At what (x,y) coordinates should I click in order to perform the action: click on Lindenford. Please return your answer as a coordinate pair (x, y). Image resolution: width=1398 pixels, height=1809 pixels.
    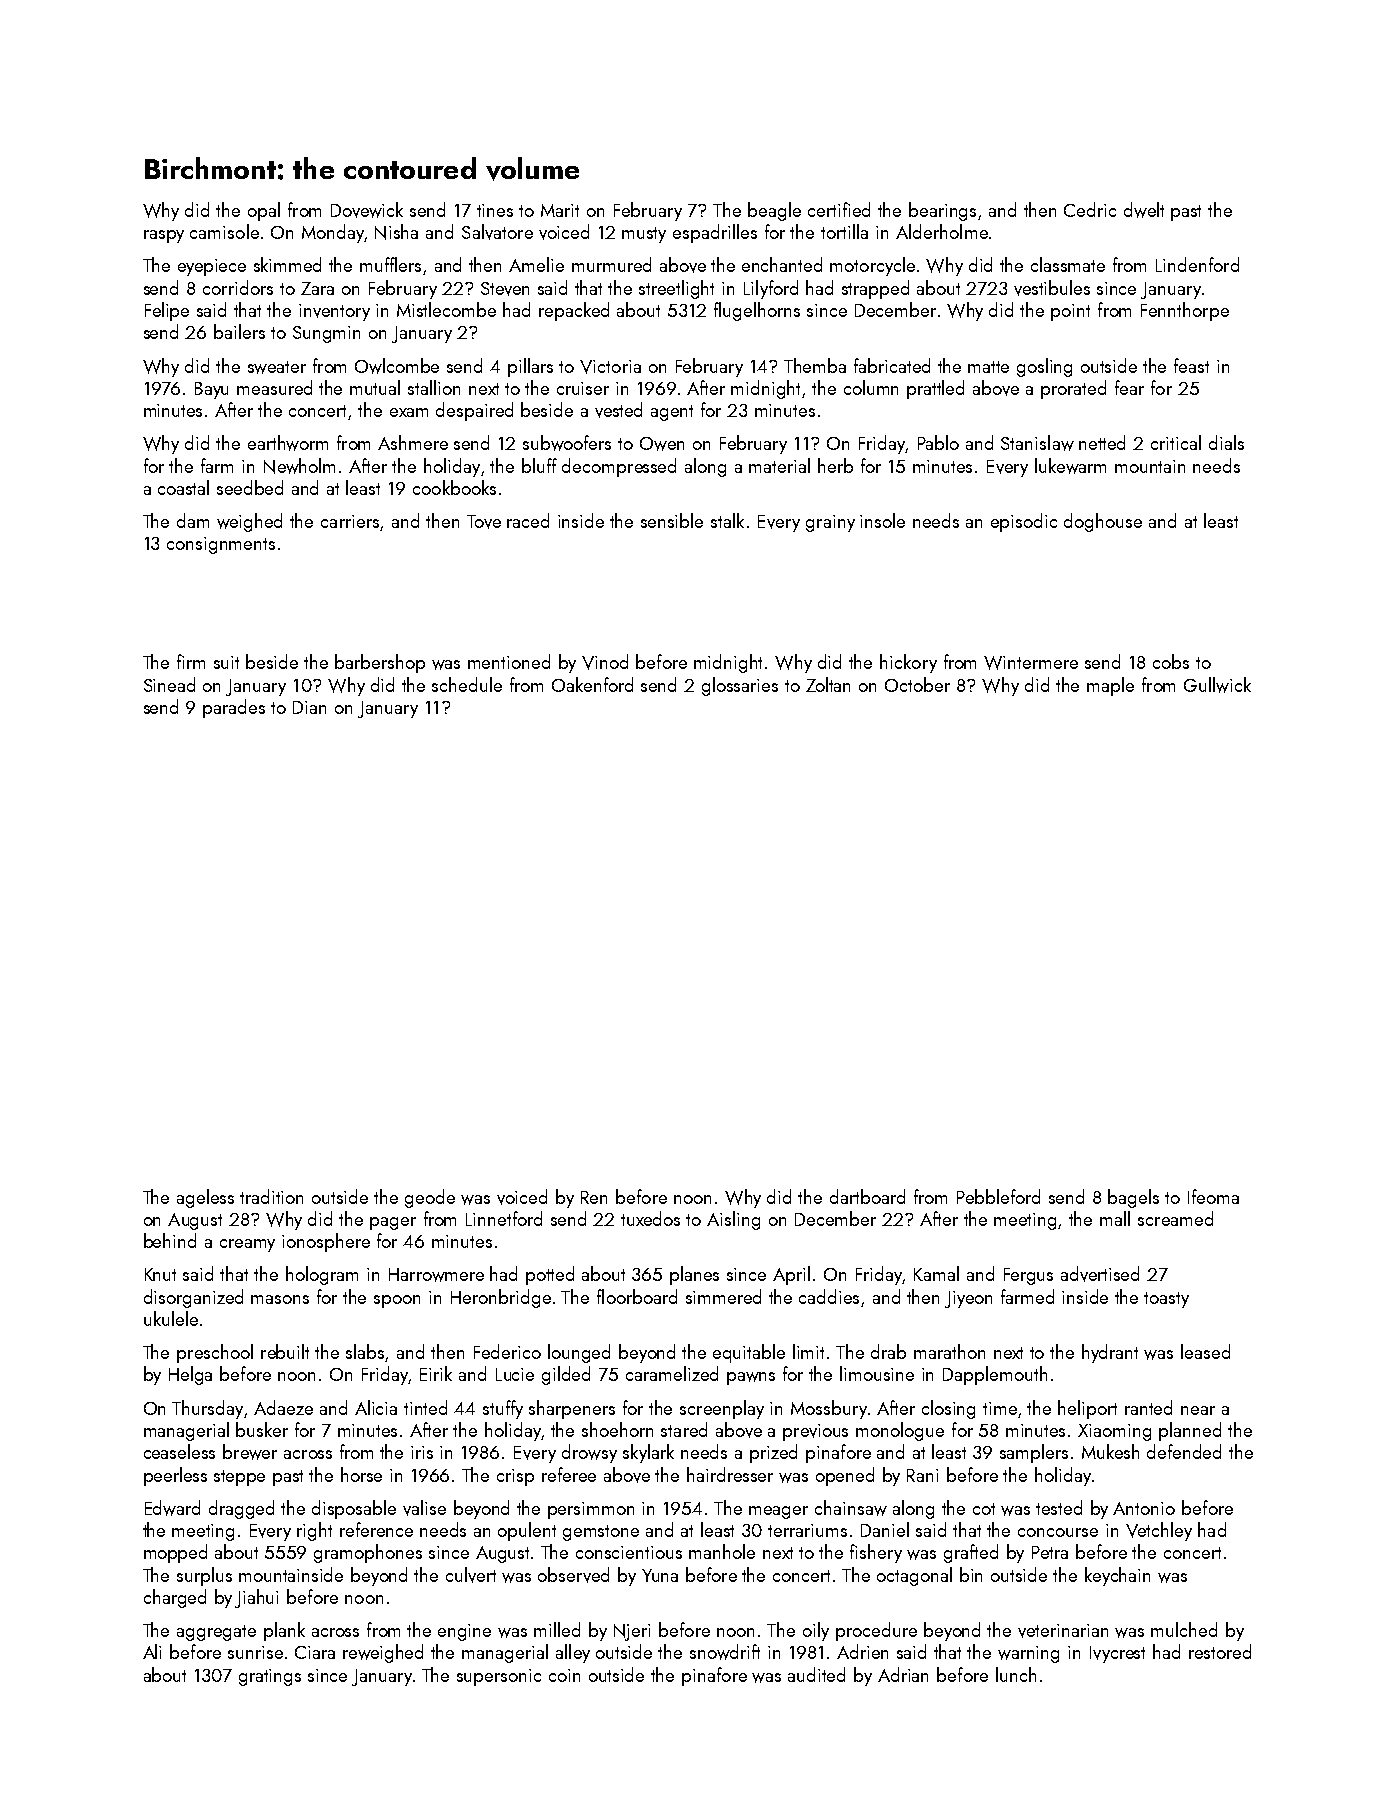
    Looking at the image, I should click on (1197, 264).
